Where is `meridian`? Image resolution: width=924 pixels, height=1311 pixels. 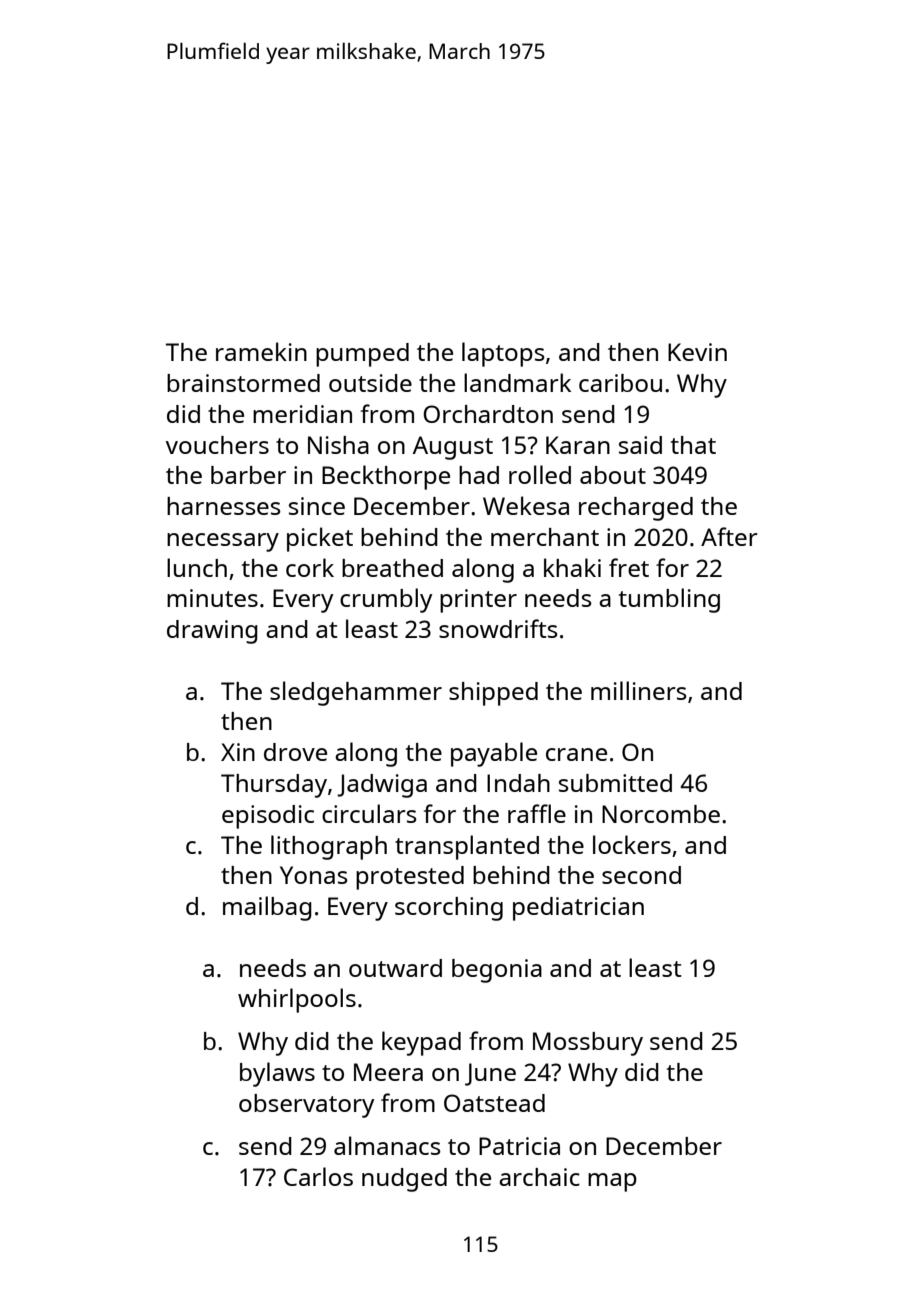
meridian is located at coordinates (302, 414).
